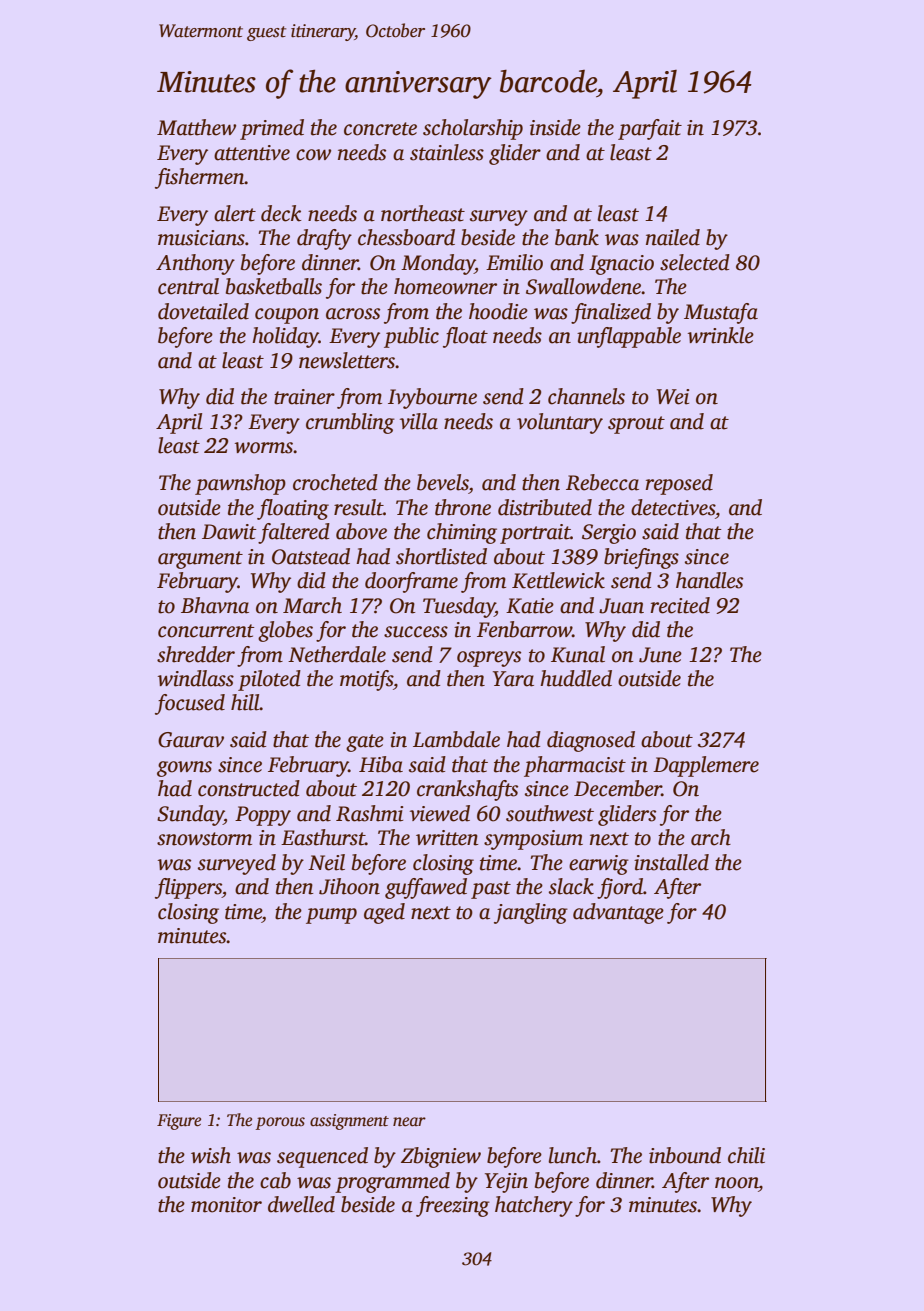 Image resolution: width=924 pixels, height=1311 pixels. What do you see at coordinates (275, 1180) in the screenshot?
I see `cab` at bounding box center [275, 1180].
